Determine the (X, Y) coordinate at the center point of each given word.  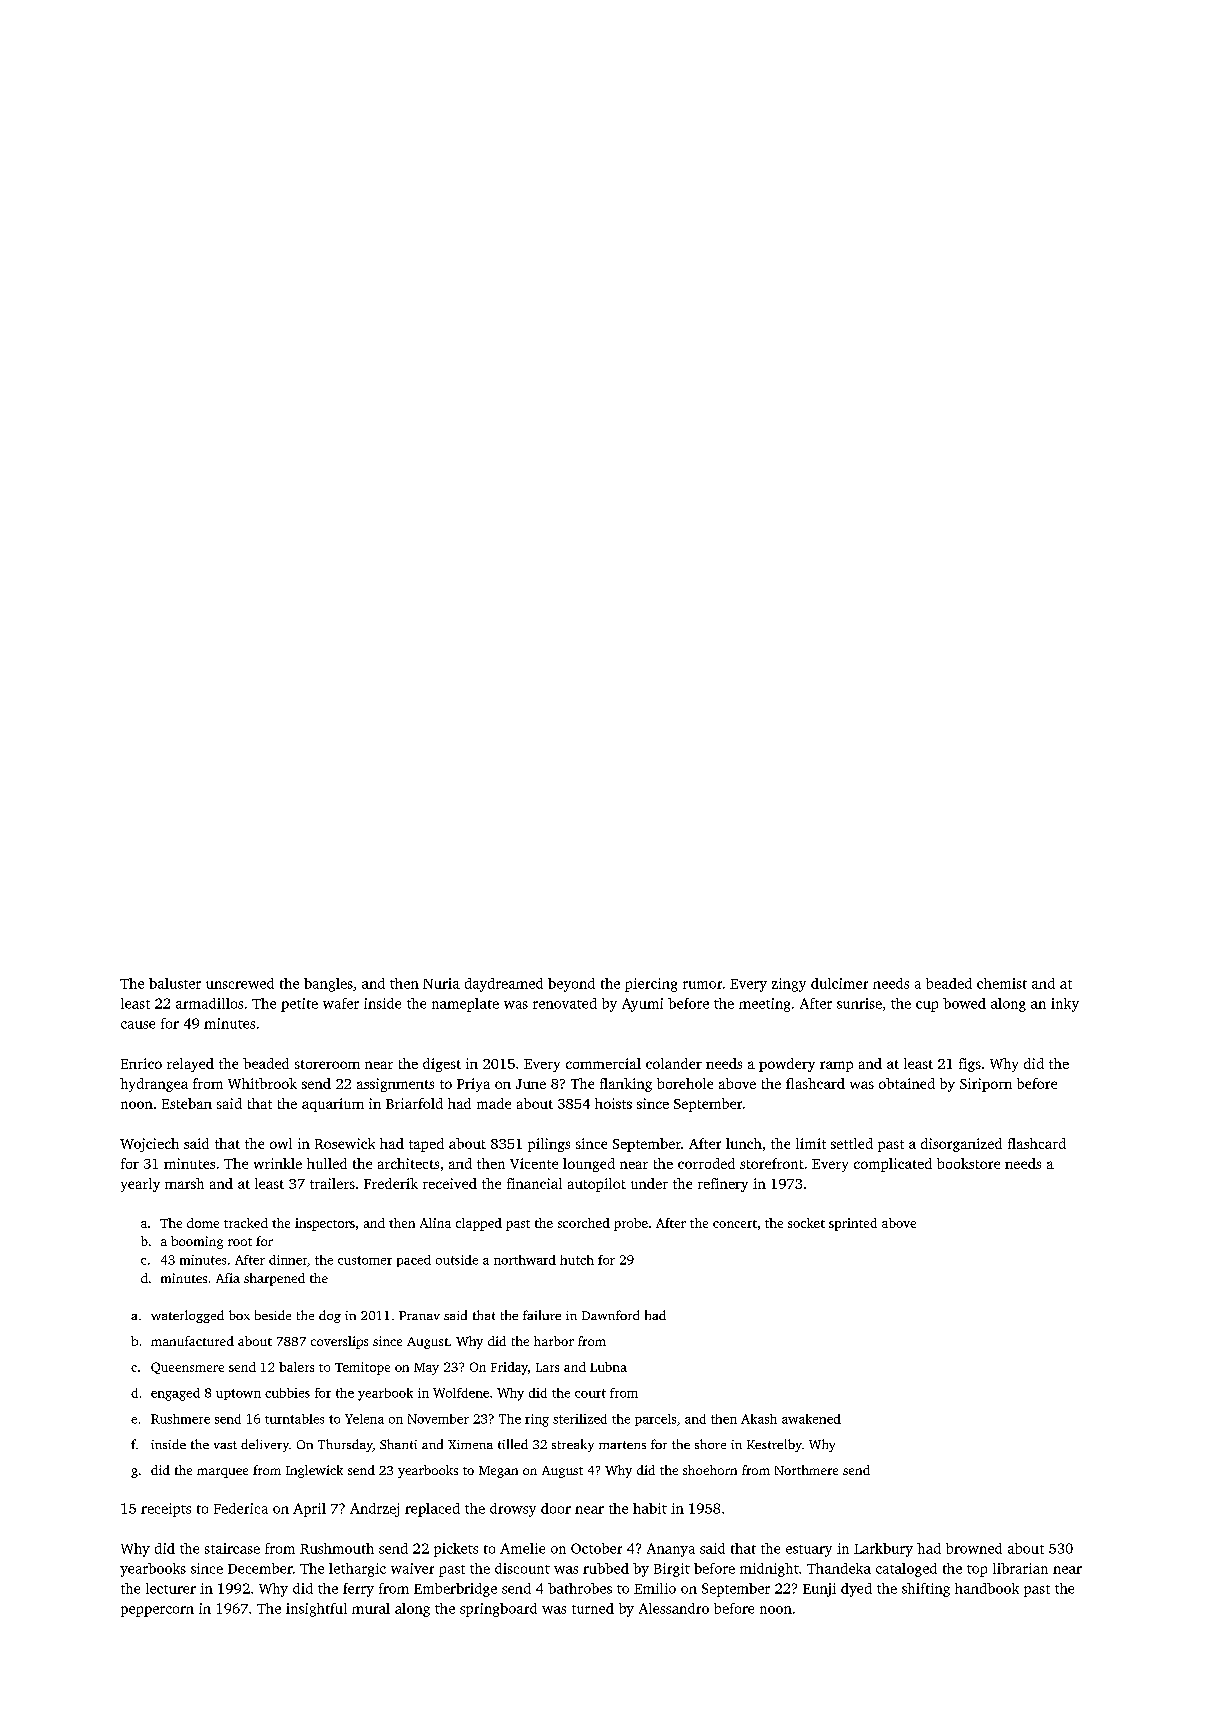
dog (330, 1316)
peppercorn (157, 1611)
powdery (787, 1065)
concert (735, 1224)
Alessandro (674, 1608)
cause (138, 1025)
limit (811, 1143)
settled (852, 1143)
